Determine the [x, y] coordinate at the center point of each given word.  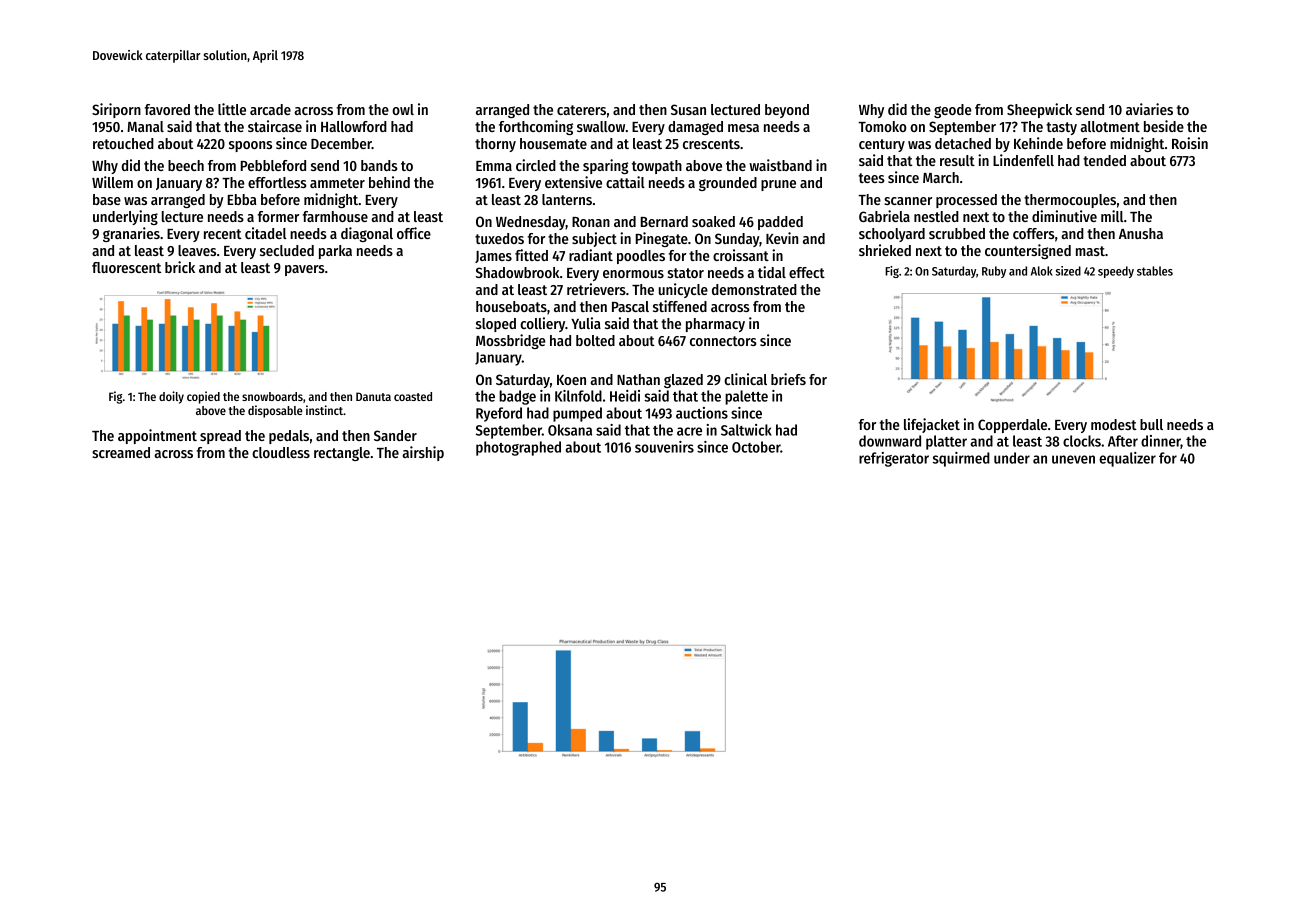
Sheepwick [1039, 110]
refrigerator [894, 459]
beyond [787, 111]
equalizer [1127, 459]
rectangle [342, 454]
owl [403, 109]
